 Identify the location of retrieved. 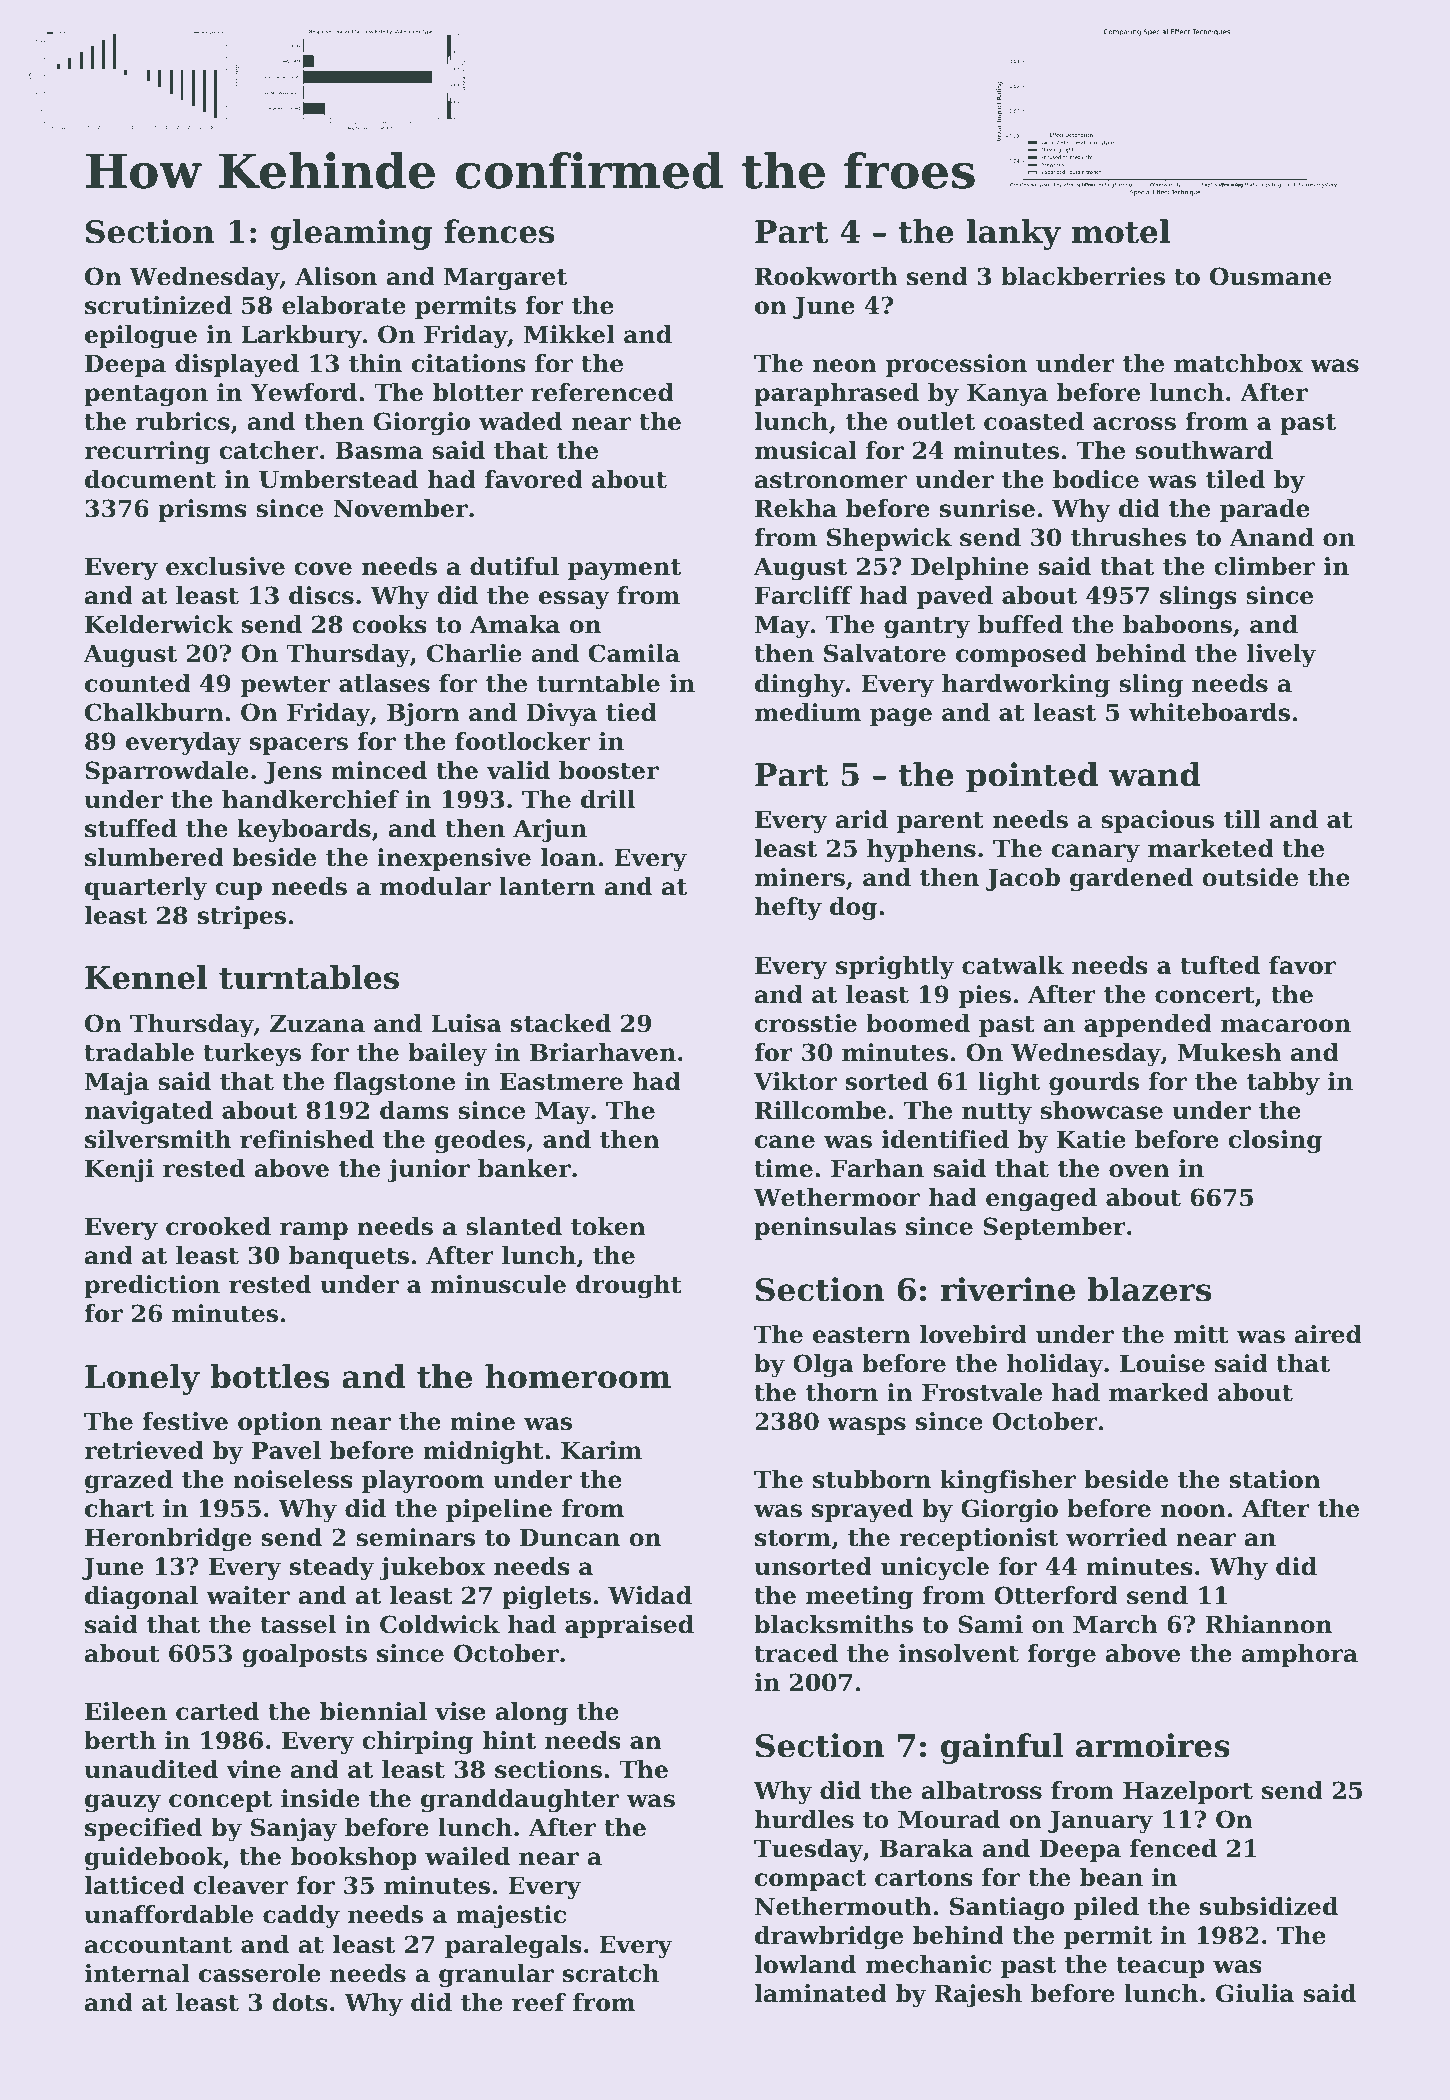
(144, 1450).
